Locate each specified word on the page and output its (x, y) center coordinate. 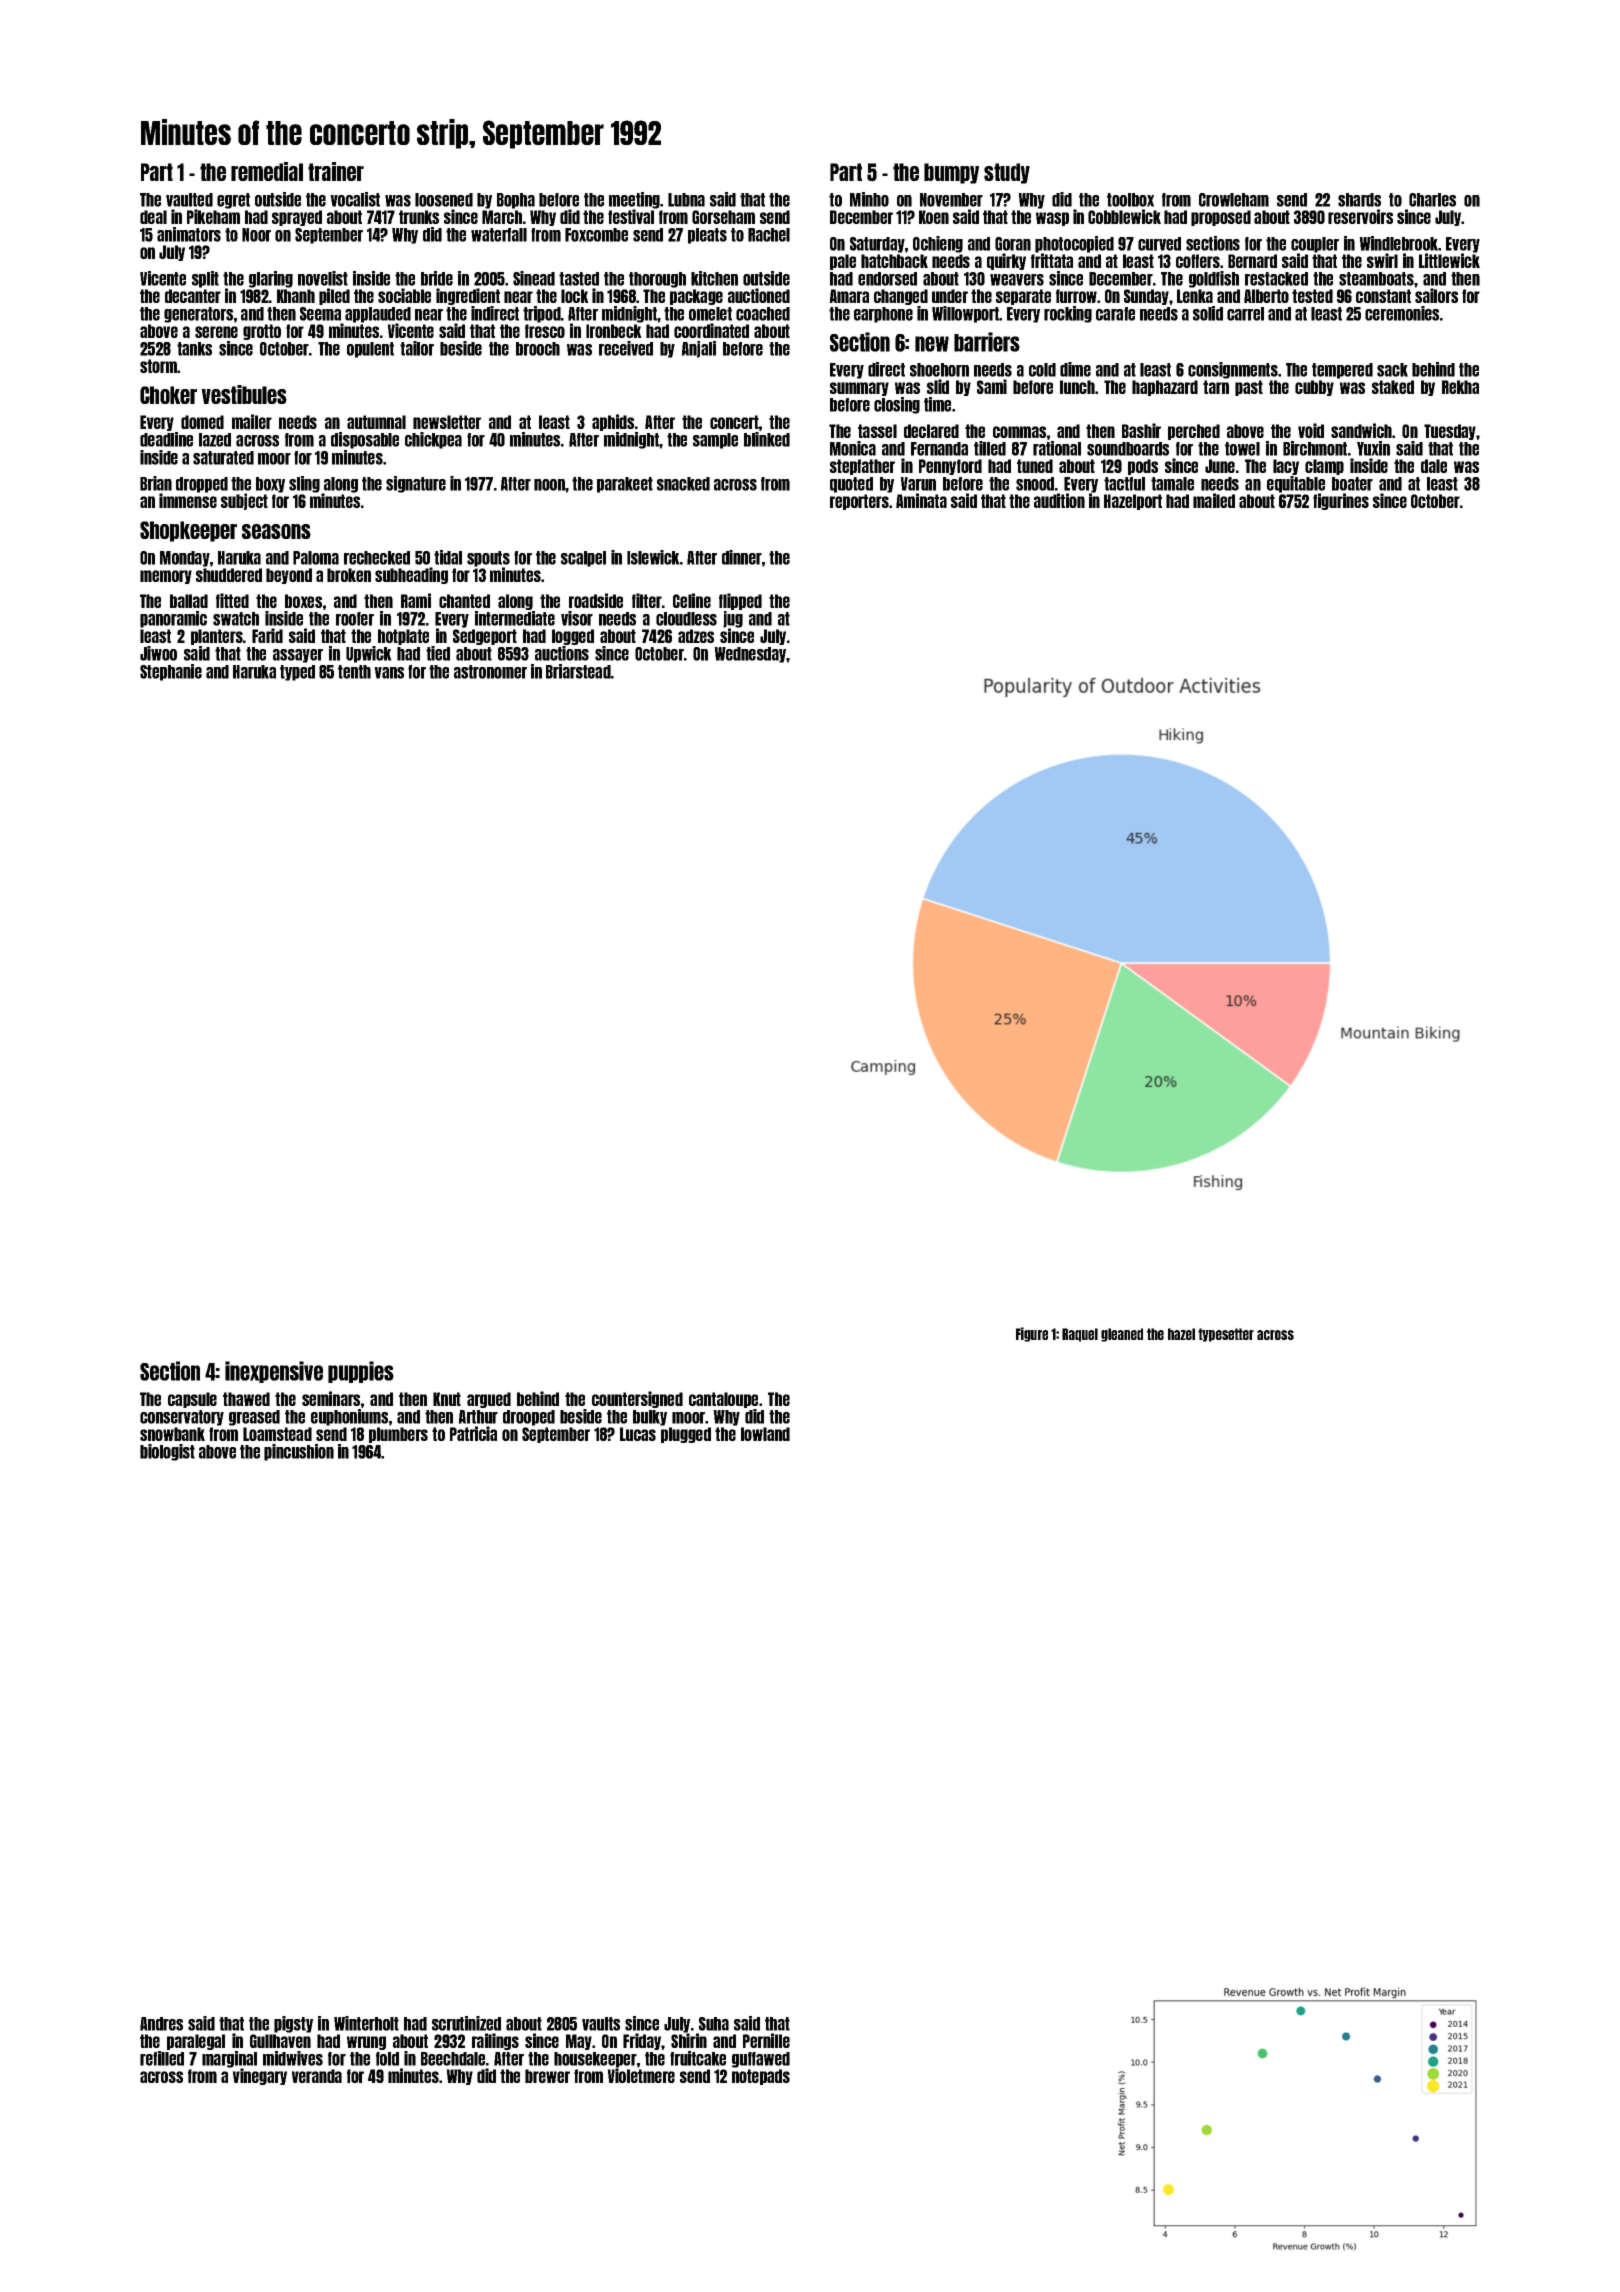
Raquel (1080, 1335)
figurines (1341, 501)
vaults (601, 2024)
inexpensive (274, 1372)
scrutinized (466, 2023)
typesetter (1226, 1335)
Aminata (921, 500)
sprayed (297, 218)
